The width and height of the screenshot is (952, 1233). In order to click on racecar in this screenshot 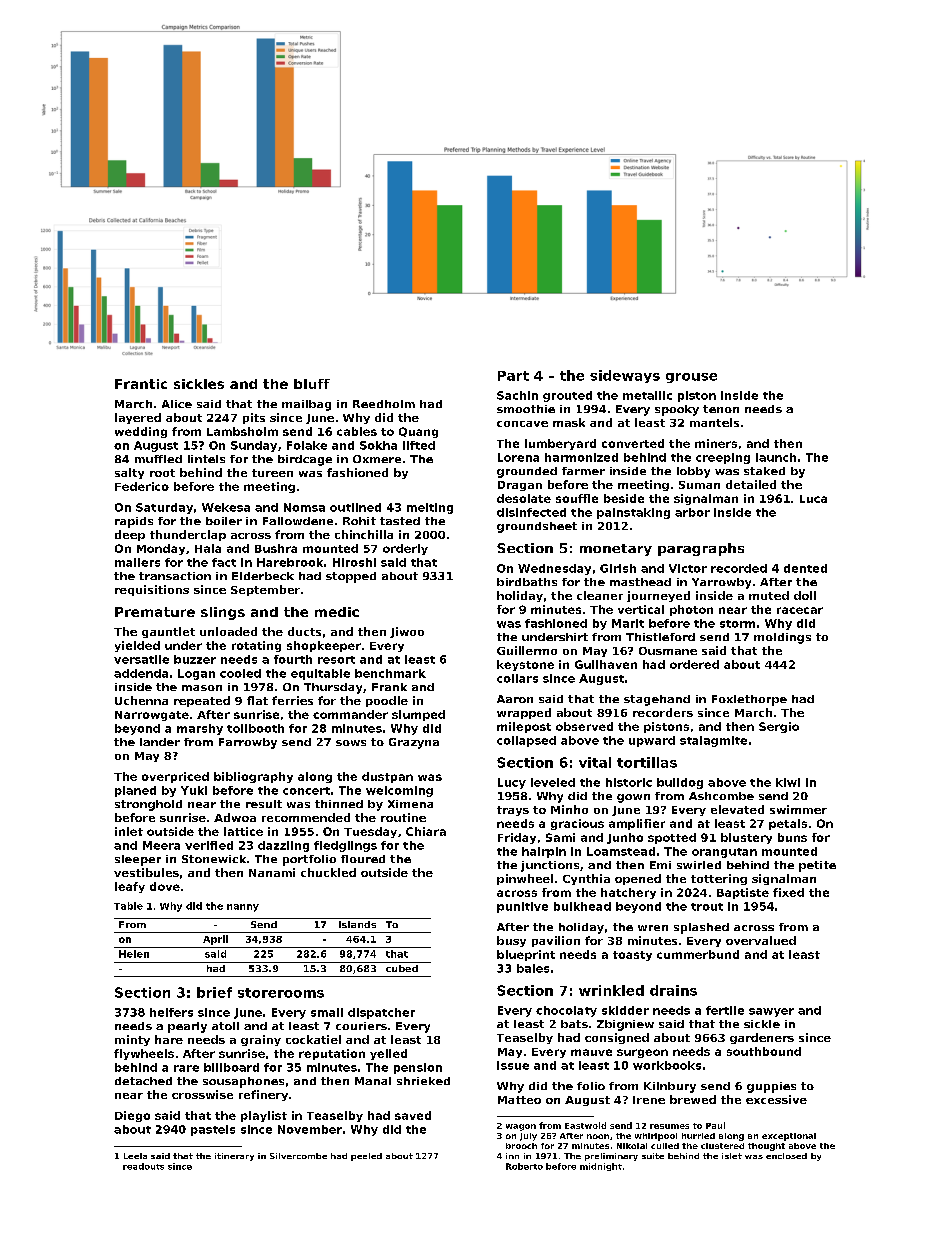, I will do `click(800, 610)`.
